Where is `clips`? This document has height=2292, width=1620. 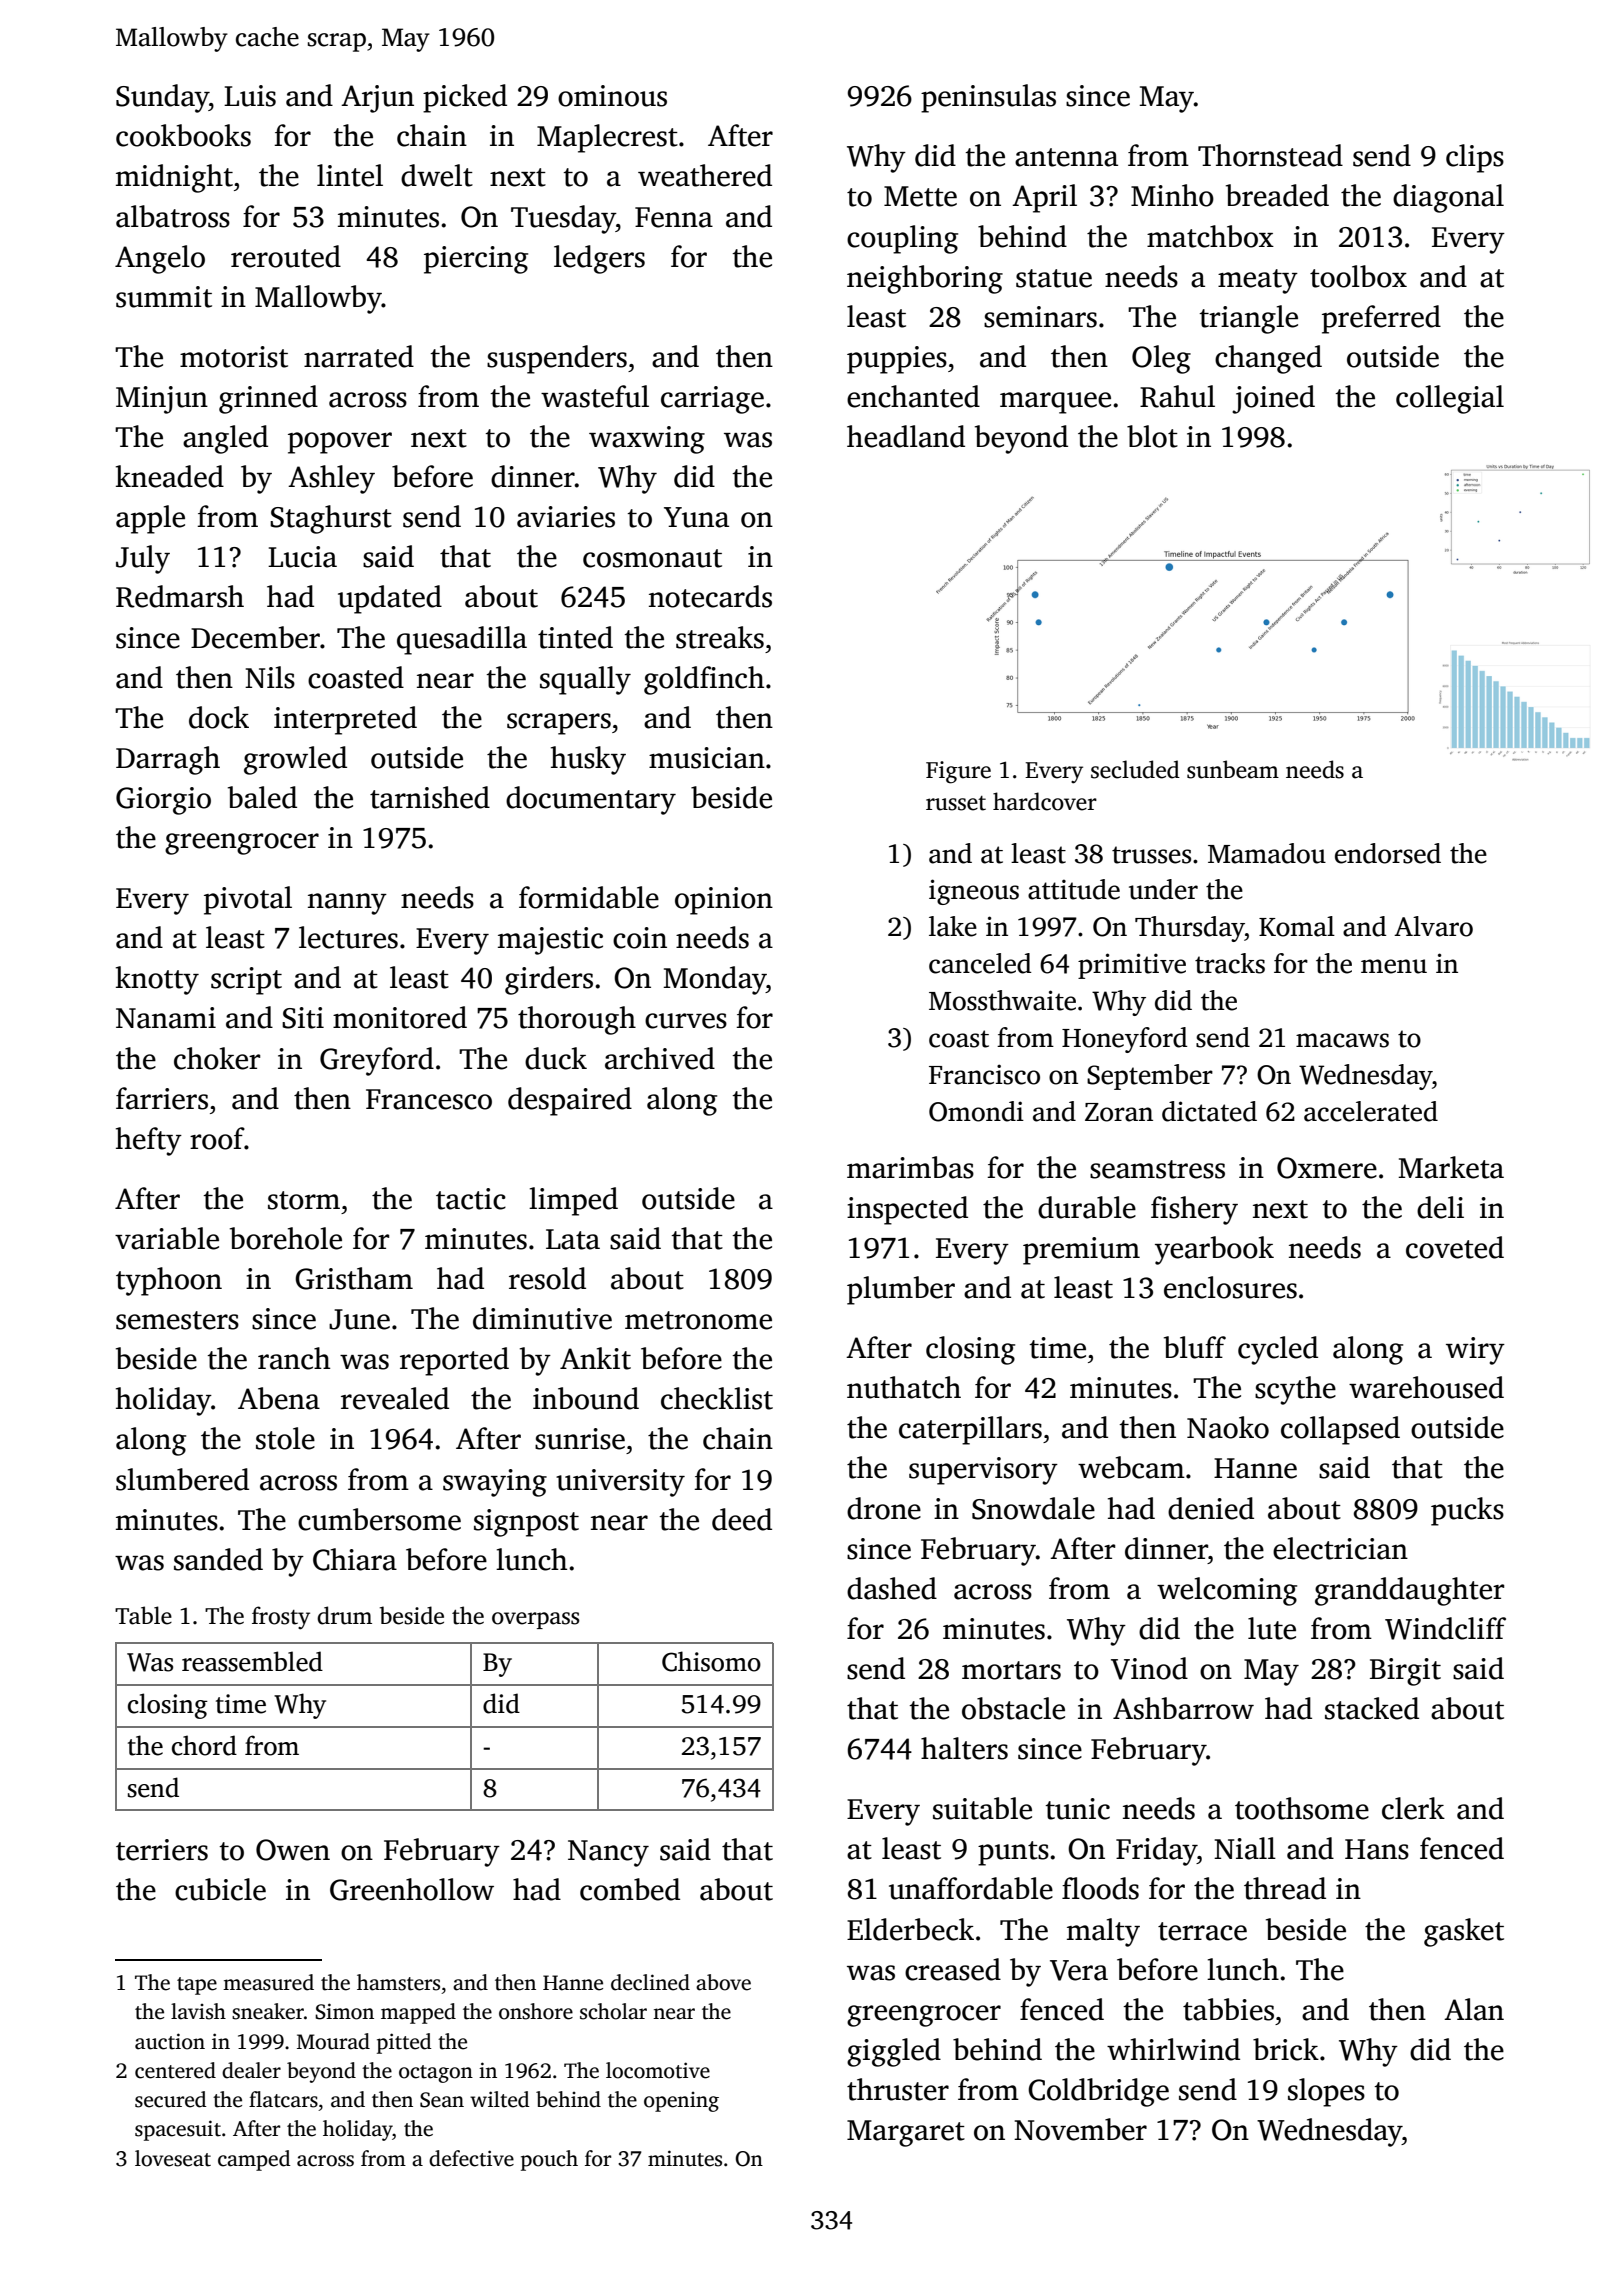
clips is located at coordinates (1475, 158).
